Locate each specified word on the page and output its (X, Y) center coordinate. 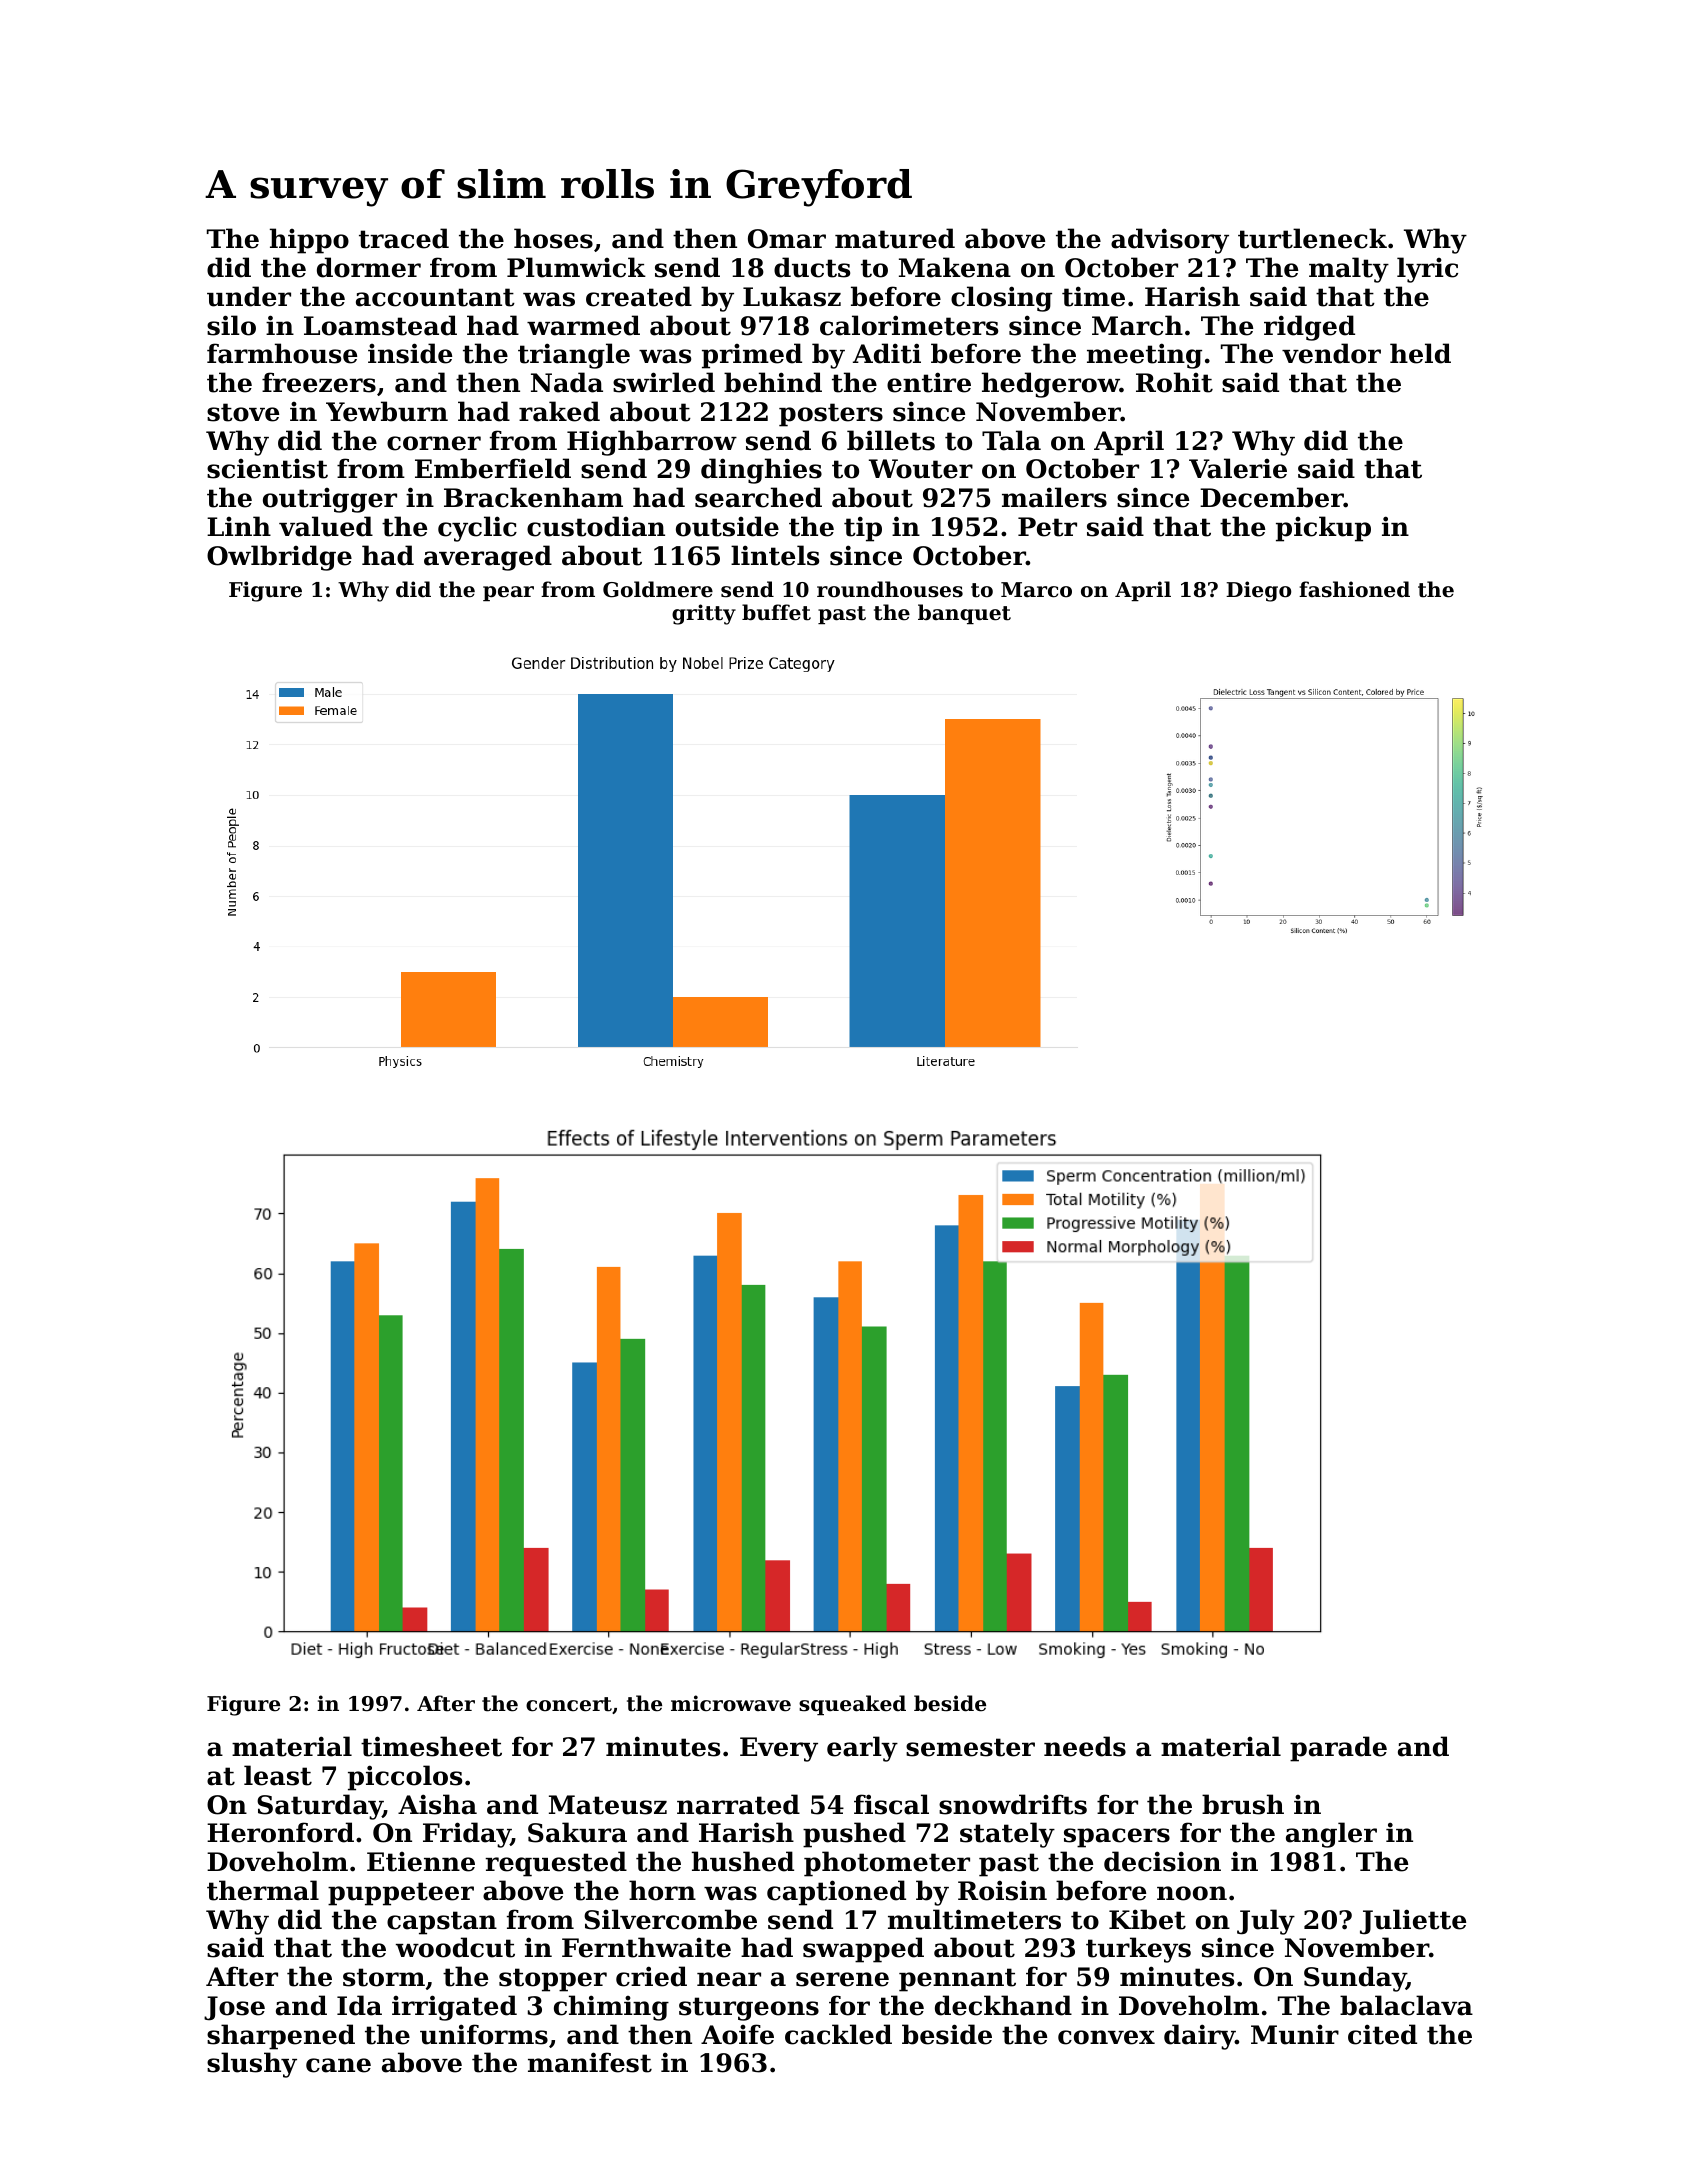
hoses (553, 238)
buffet (776, 612)
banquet (964, 614)
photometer (887, 1864)
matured (895, 238)
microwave (731, 1703)
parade (1338, 1749)
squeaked (852, 1705)
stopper (553, 1980)
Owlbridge (279, 558)
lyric (1427, 270)
